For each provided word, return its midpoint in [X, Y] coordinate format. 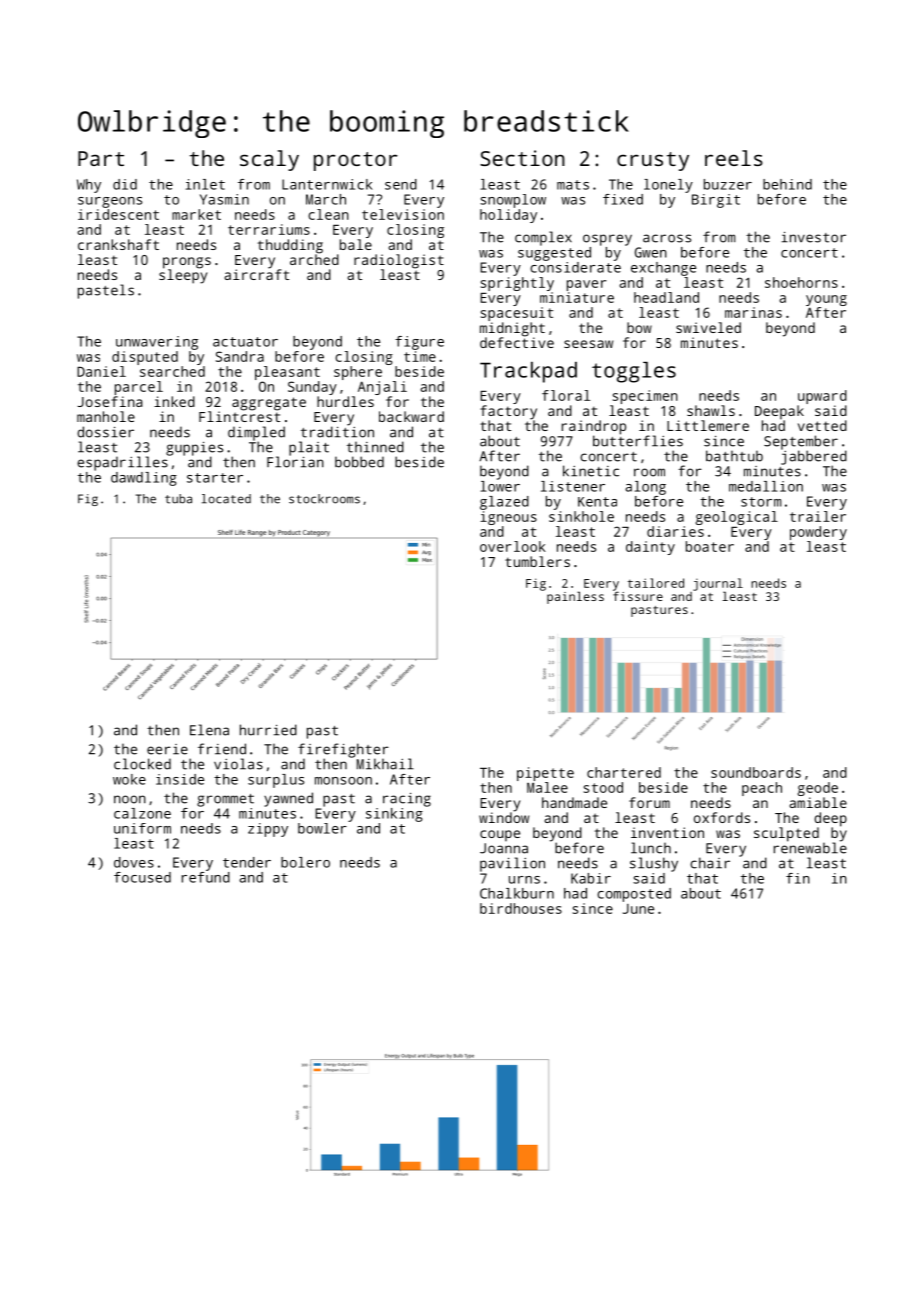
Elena [209, 730]
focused [142, 877]
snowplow [513, 201]
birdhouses [521, 908]
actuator [245, 342]
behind [787, 184]
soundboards [756, 772]
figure [419, 343]
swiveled [708, 327]
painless [575, 597]
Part [101, 158]
